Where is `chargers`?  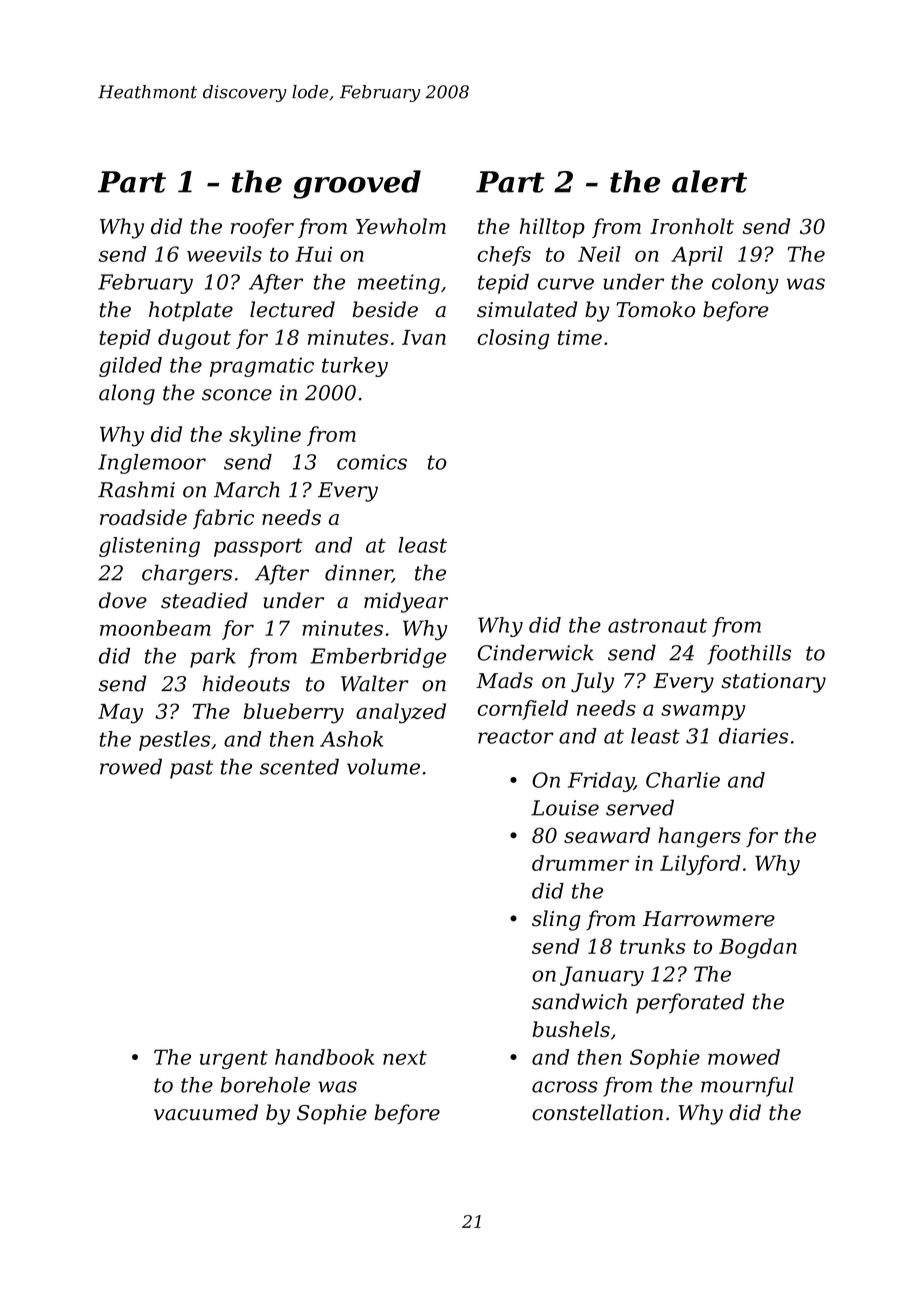 chargers is located at coordinates (187, 574).
